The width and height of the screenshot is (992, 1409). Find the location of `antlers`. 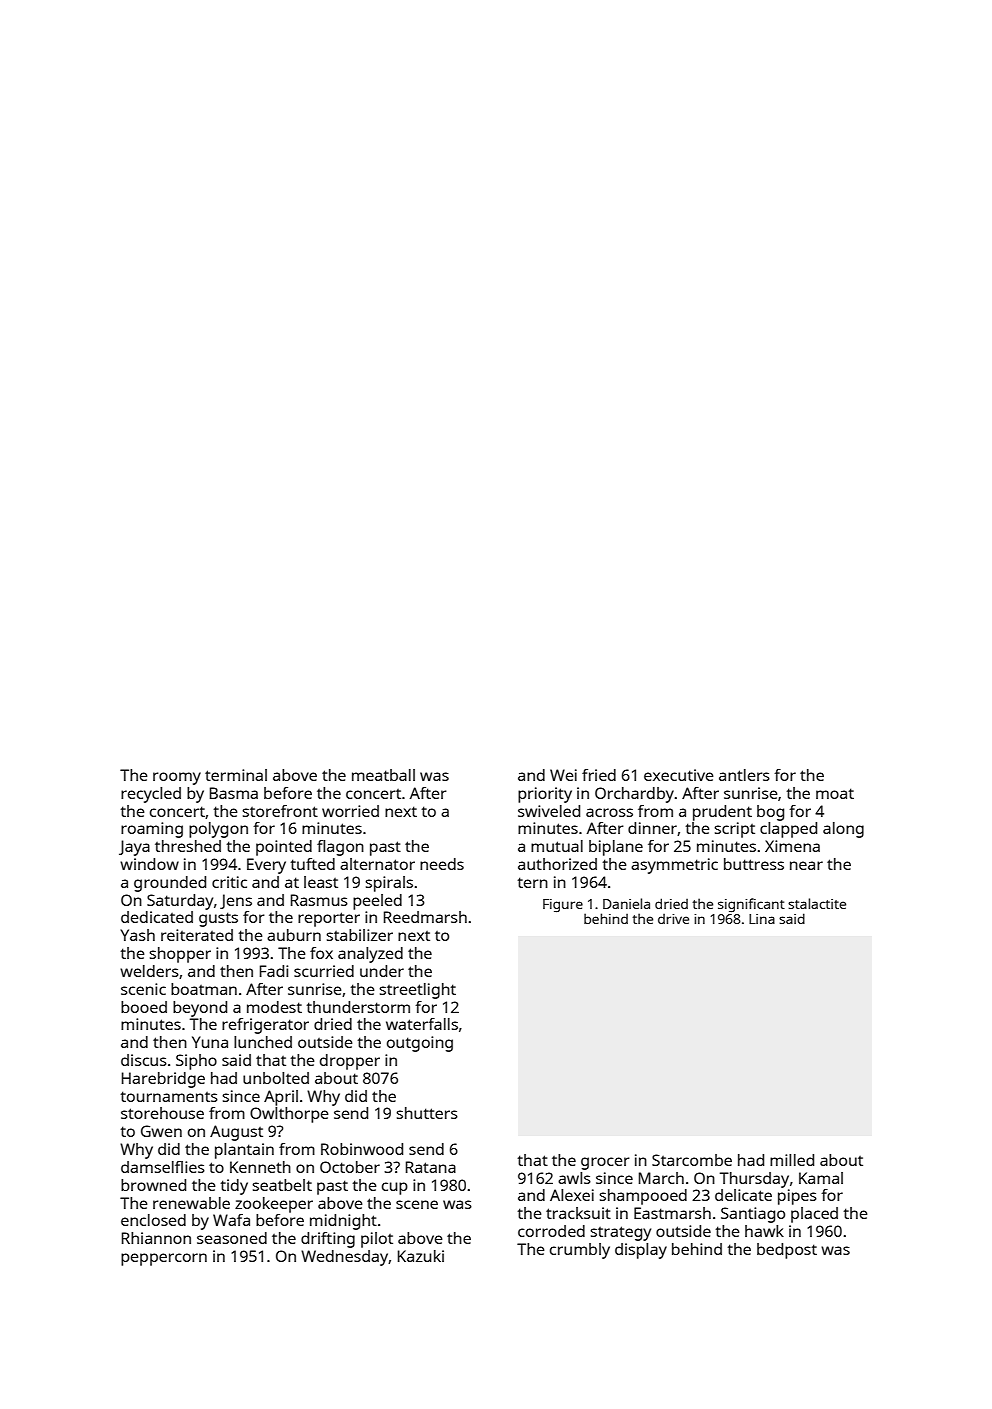

antlers is located at coordinates (744, 775).
